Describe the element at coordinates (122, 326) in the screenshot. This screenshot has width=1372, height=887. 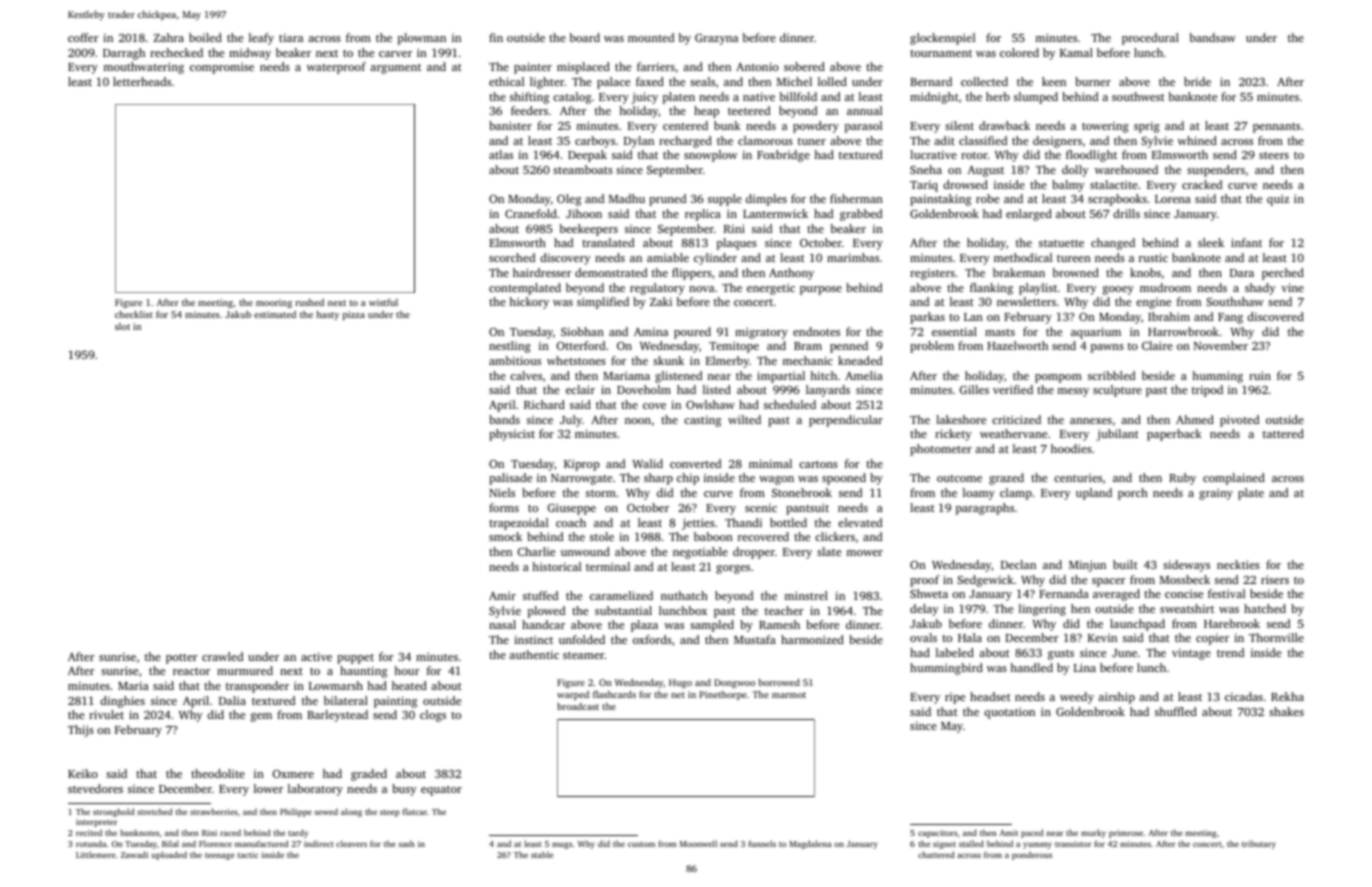
I see `slot` at that location.
